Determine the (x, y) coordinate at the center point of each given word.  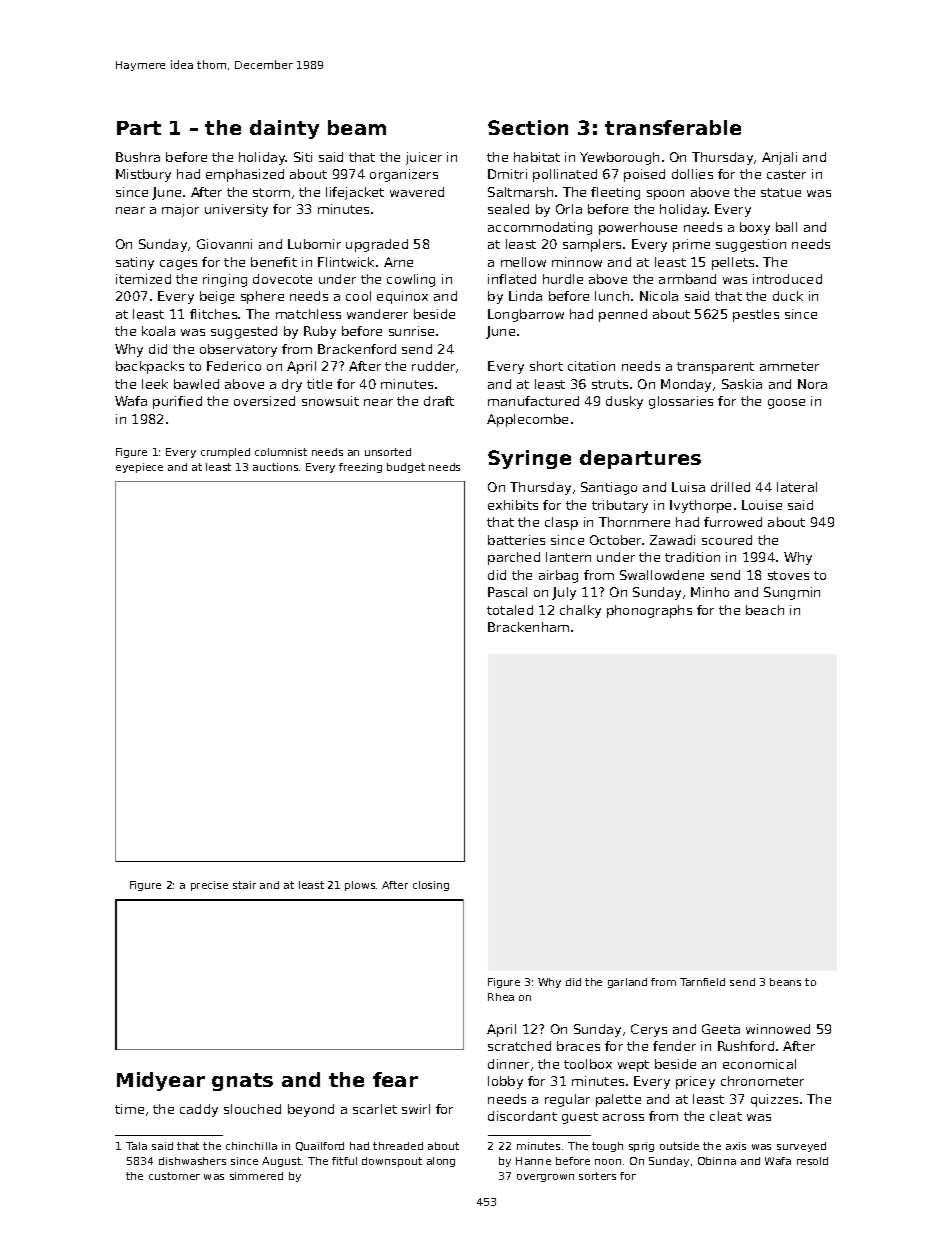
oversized (264, 401)
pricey (695, 1082)
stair (244, 885)
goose (786, 404)
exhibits (513, 505)
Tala (136, 1146)
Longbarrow (526, 315)
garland (627, 983)
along (441, 1162)
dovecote (282, 279)
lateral (797, 487)
